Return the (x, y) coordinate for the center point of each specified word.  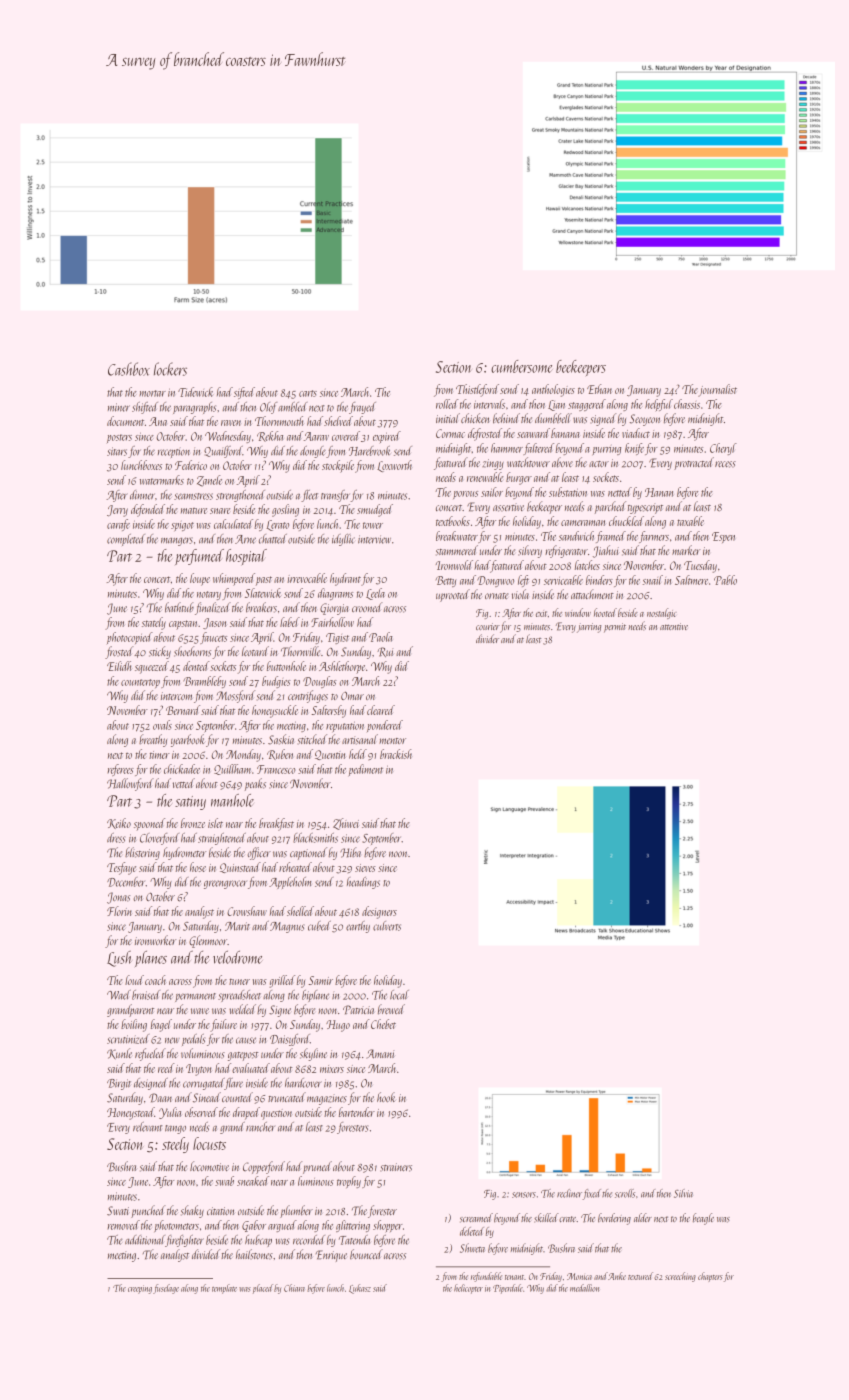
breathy (153, 740)
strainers (396, 1167)
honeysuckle (275, 711)
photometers (176, 1226)
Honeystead (131, 1113)
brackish (396, 754)
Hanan (659, 492)
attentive (674, 626)
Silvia (683, 1193)
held (358, 754)
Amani (380, 1054)
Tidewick (196, 392)
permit (615, 628)
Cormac (450, 433)
